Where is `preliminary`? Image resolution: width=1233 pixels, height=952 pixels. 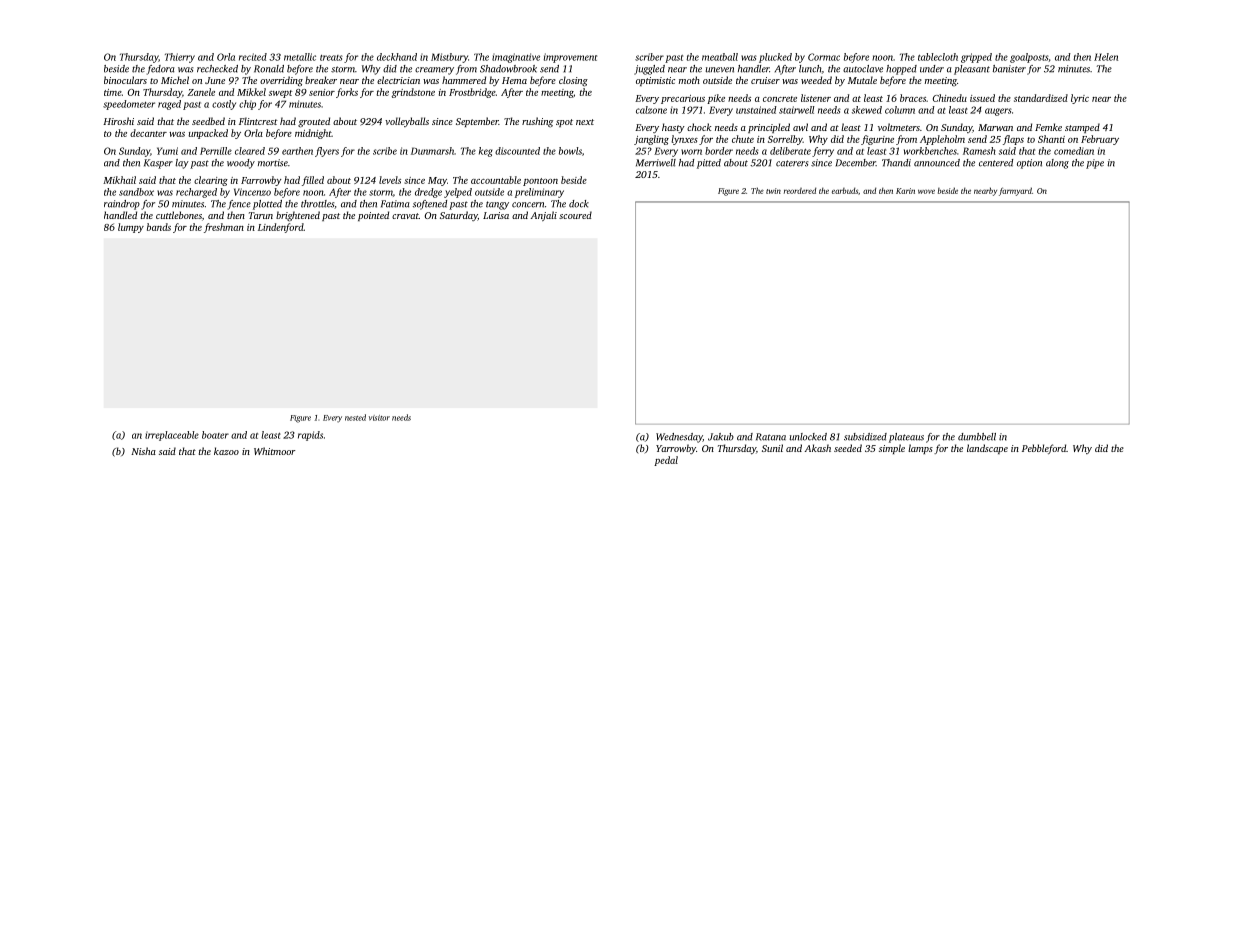 preliminary is located at coordinates (539, 193).
